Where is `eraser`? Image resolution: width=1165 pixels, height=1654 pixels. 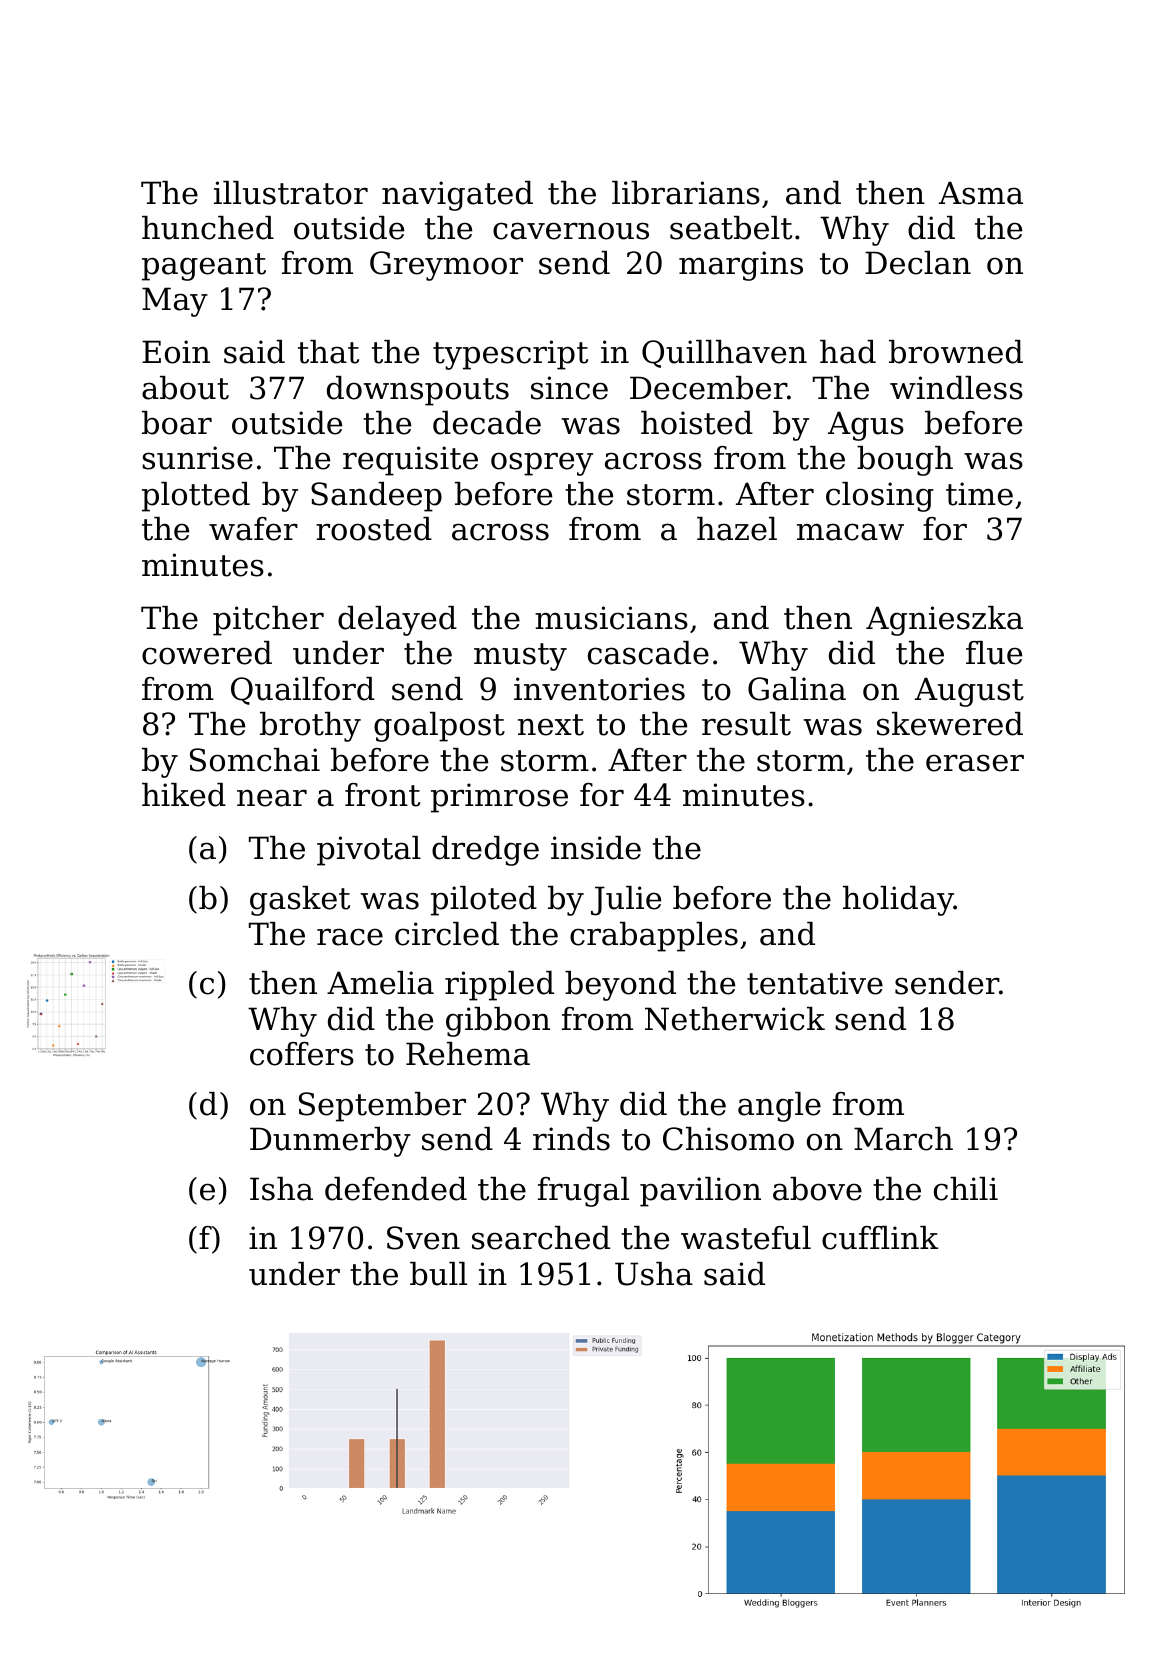
eraser is located at coordinates (975, 763).
